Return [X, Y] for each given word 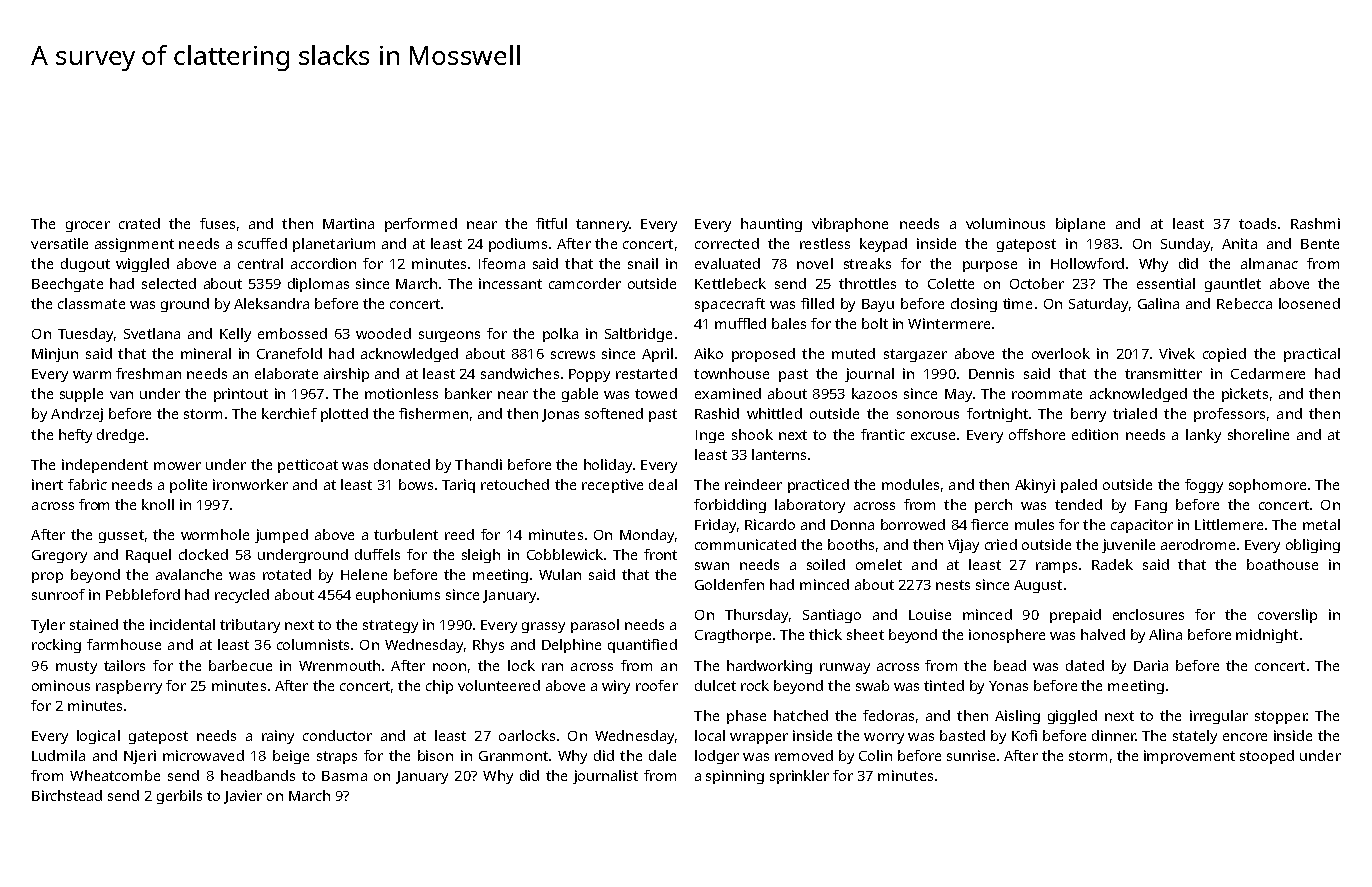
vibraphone [850, 225]
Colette [951, 283]
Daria [1151, 665]
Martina [348, 223]
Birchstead [67, 795]
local [710, 735]
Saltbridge [638, 335]
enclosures [1148, 614]
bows [416, 484]
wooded [383, 333]
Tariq [458, 486]
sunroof [58, 594]
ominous [61, 685]
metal [1321, 524]
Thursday [756, 616]
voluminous [1005, 223]
